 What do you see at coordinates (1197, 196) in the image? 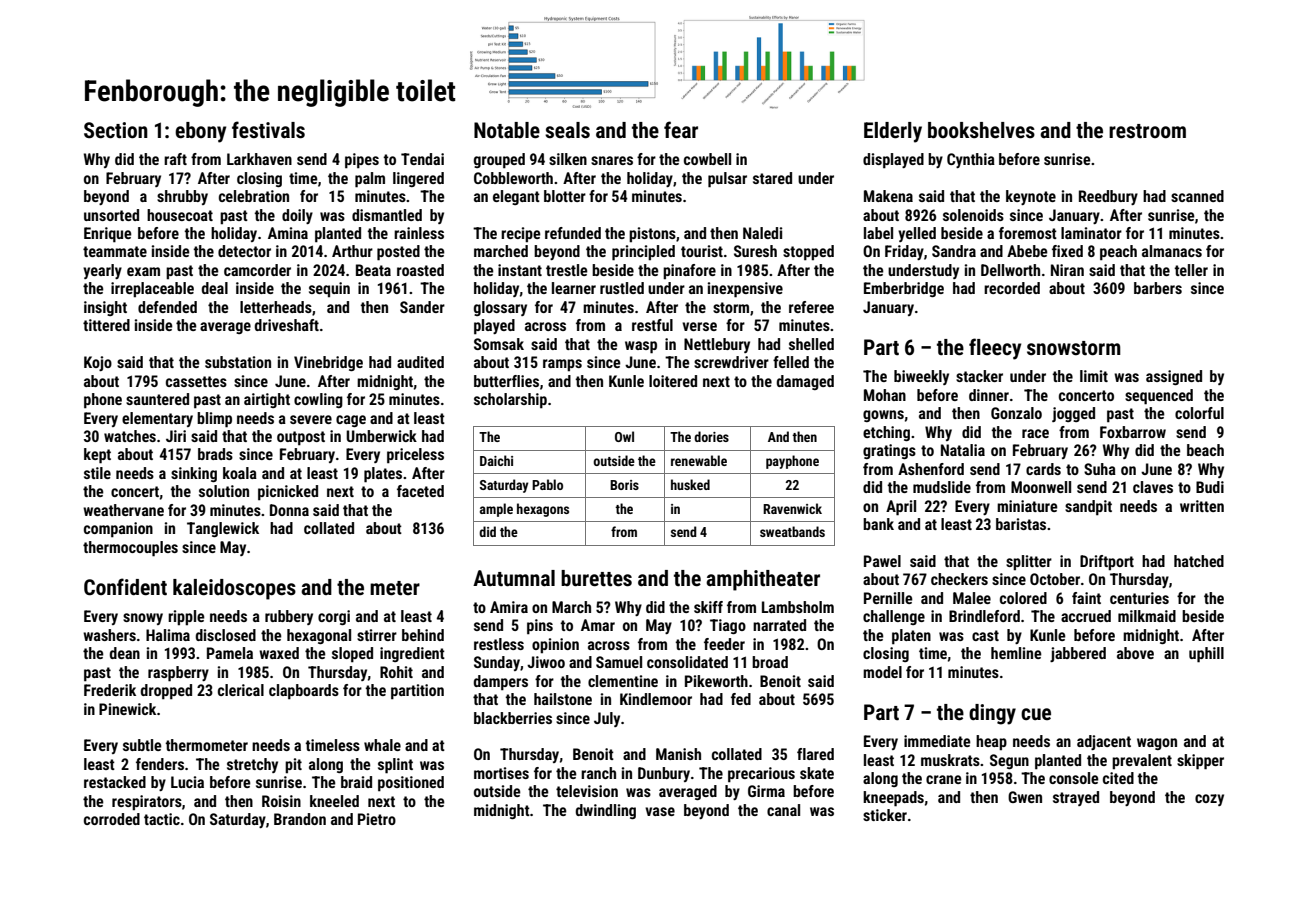
I see `scanned` at bounding box center [1197, 196].
